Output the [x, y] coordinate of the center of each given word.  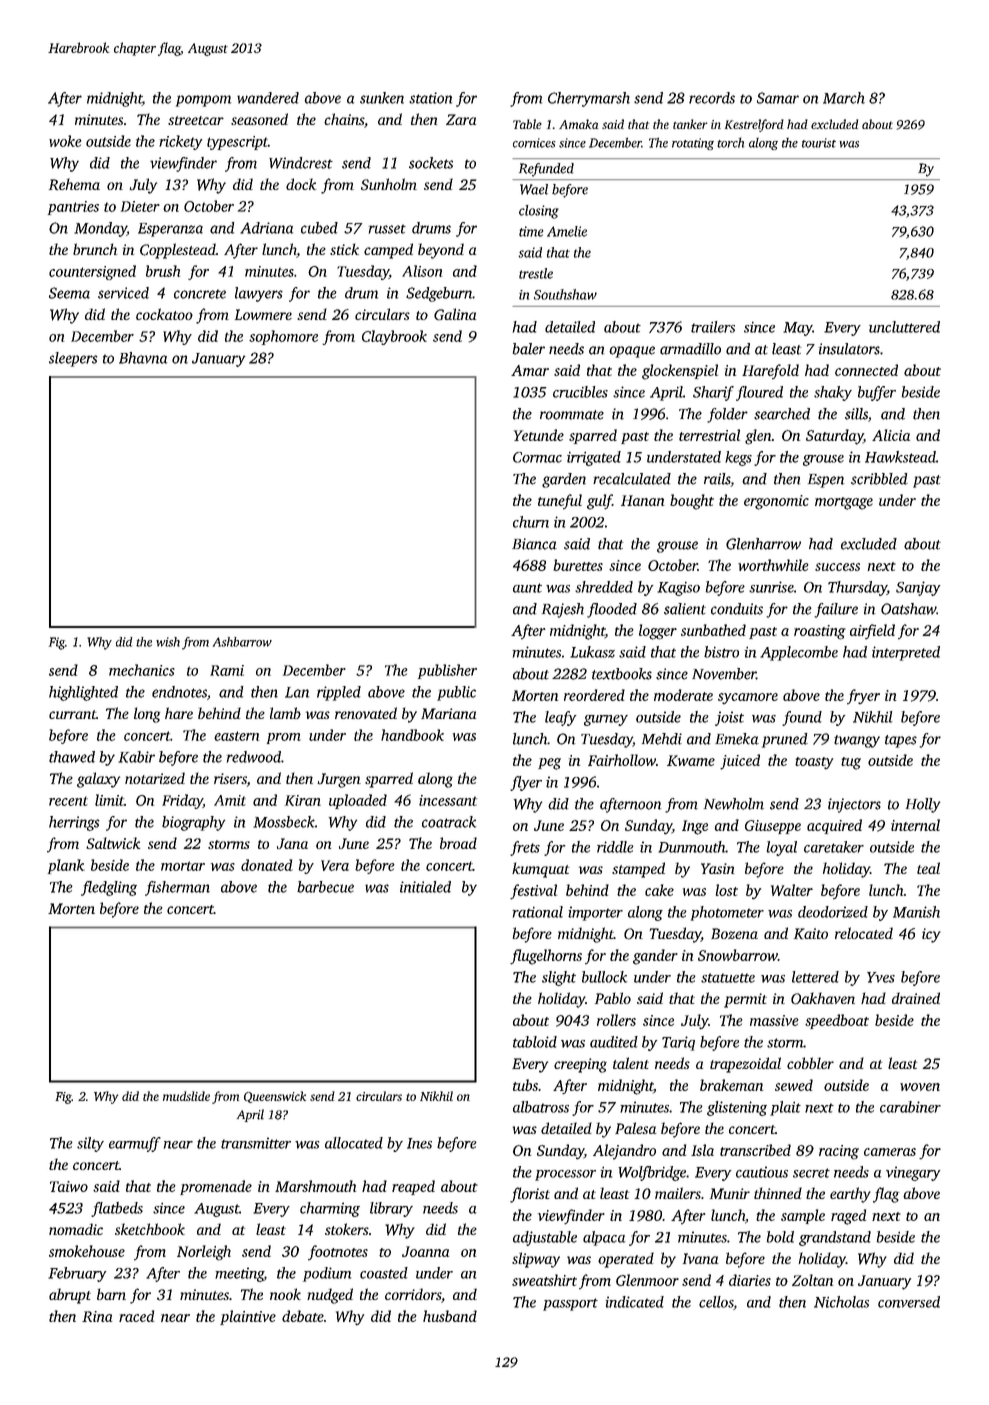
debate [303, 1316]
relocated [864, 933]
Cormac [537, 457]
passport [570, 1304]
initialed [425, 887]
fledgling [109, 888]
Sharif [713, 393]
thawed [72, 757]
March [844, 98]
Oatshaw [908, 609]
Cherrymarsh [589, 99]
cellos [716, 1302]
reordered [594, 695]
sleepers [73, 359]
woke [65, 141]
